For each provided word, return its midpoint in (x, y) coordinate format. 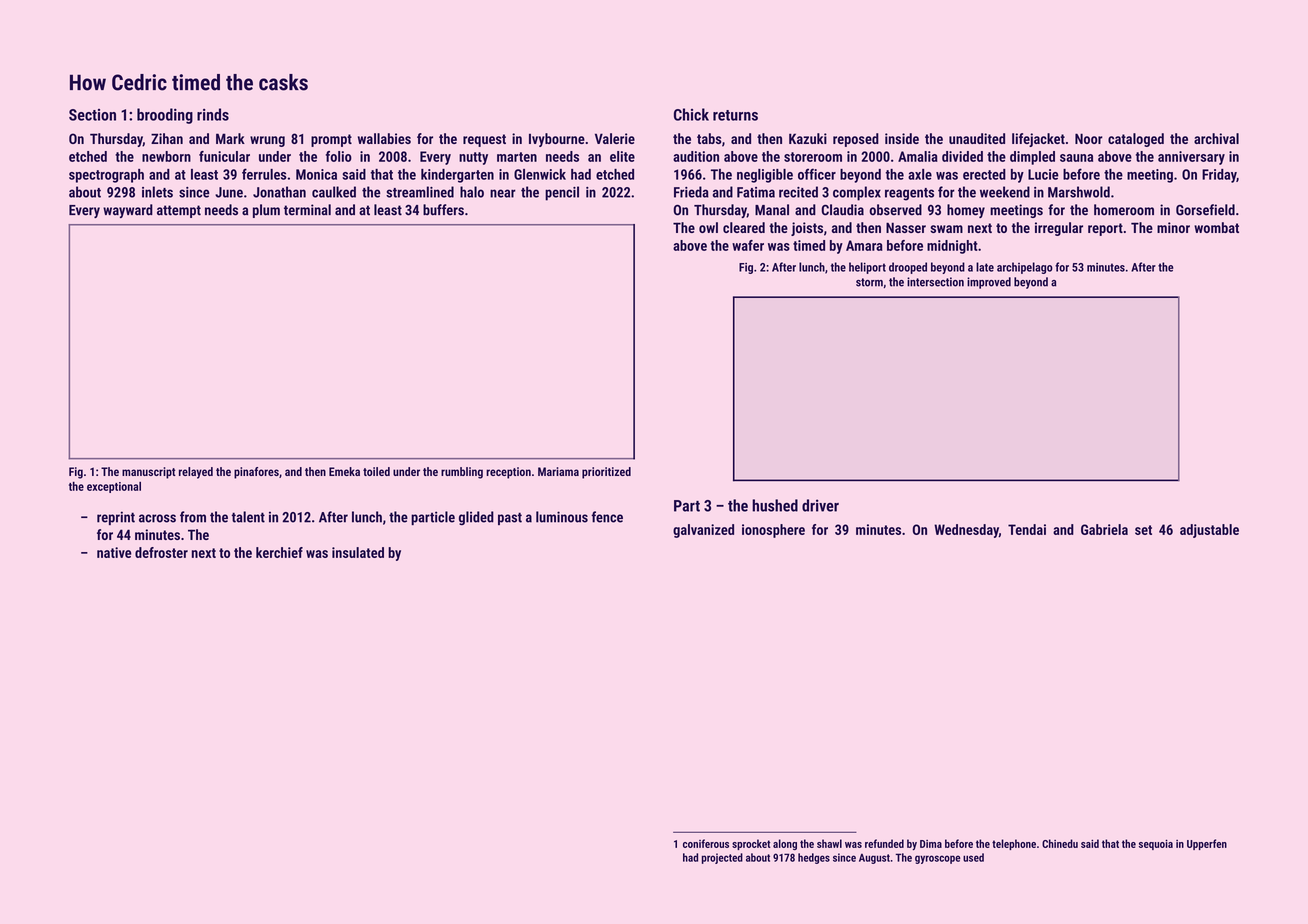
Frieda (691, 192)
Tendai (1027, 529)
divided (962, 156)
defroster (161, 552)
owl (708, 227)
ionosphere (773, 531)
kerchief (279, 552)
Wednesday (966, 531)
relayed (196, 473)
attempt (179, 211)
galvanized (703, 531)
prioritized (606, 473)
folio (339, 156)
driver (820, 505)
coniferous (706, 843)
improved (989, 283)
